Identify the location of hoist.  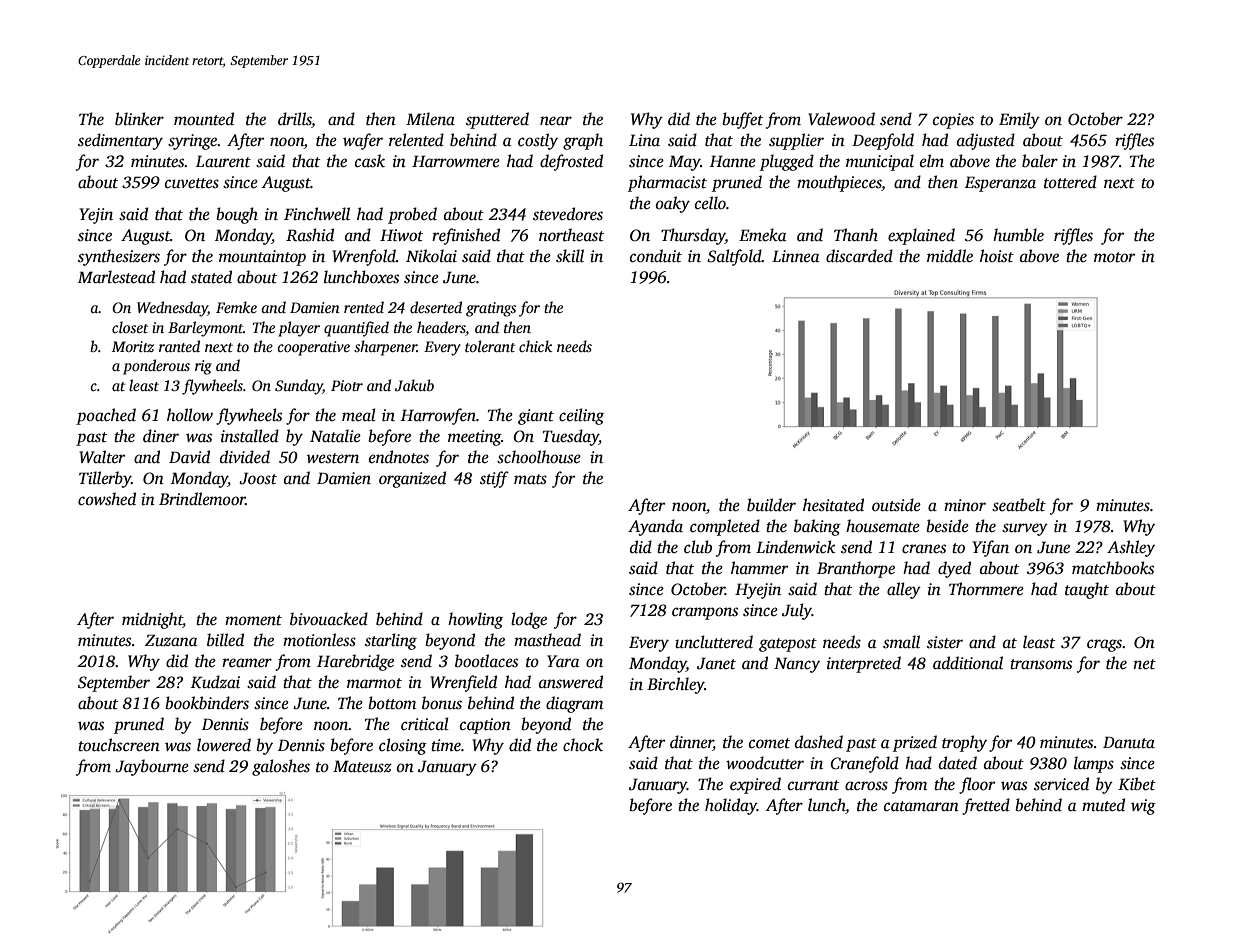
(997, 256).
